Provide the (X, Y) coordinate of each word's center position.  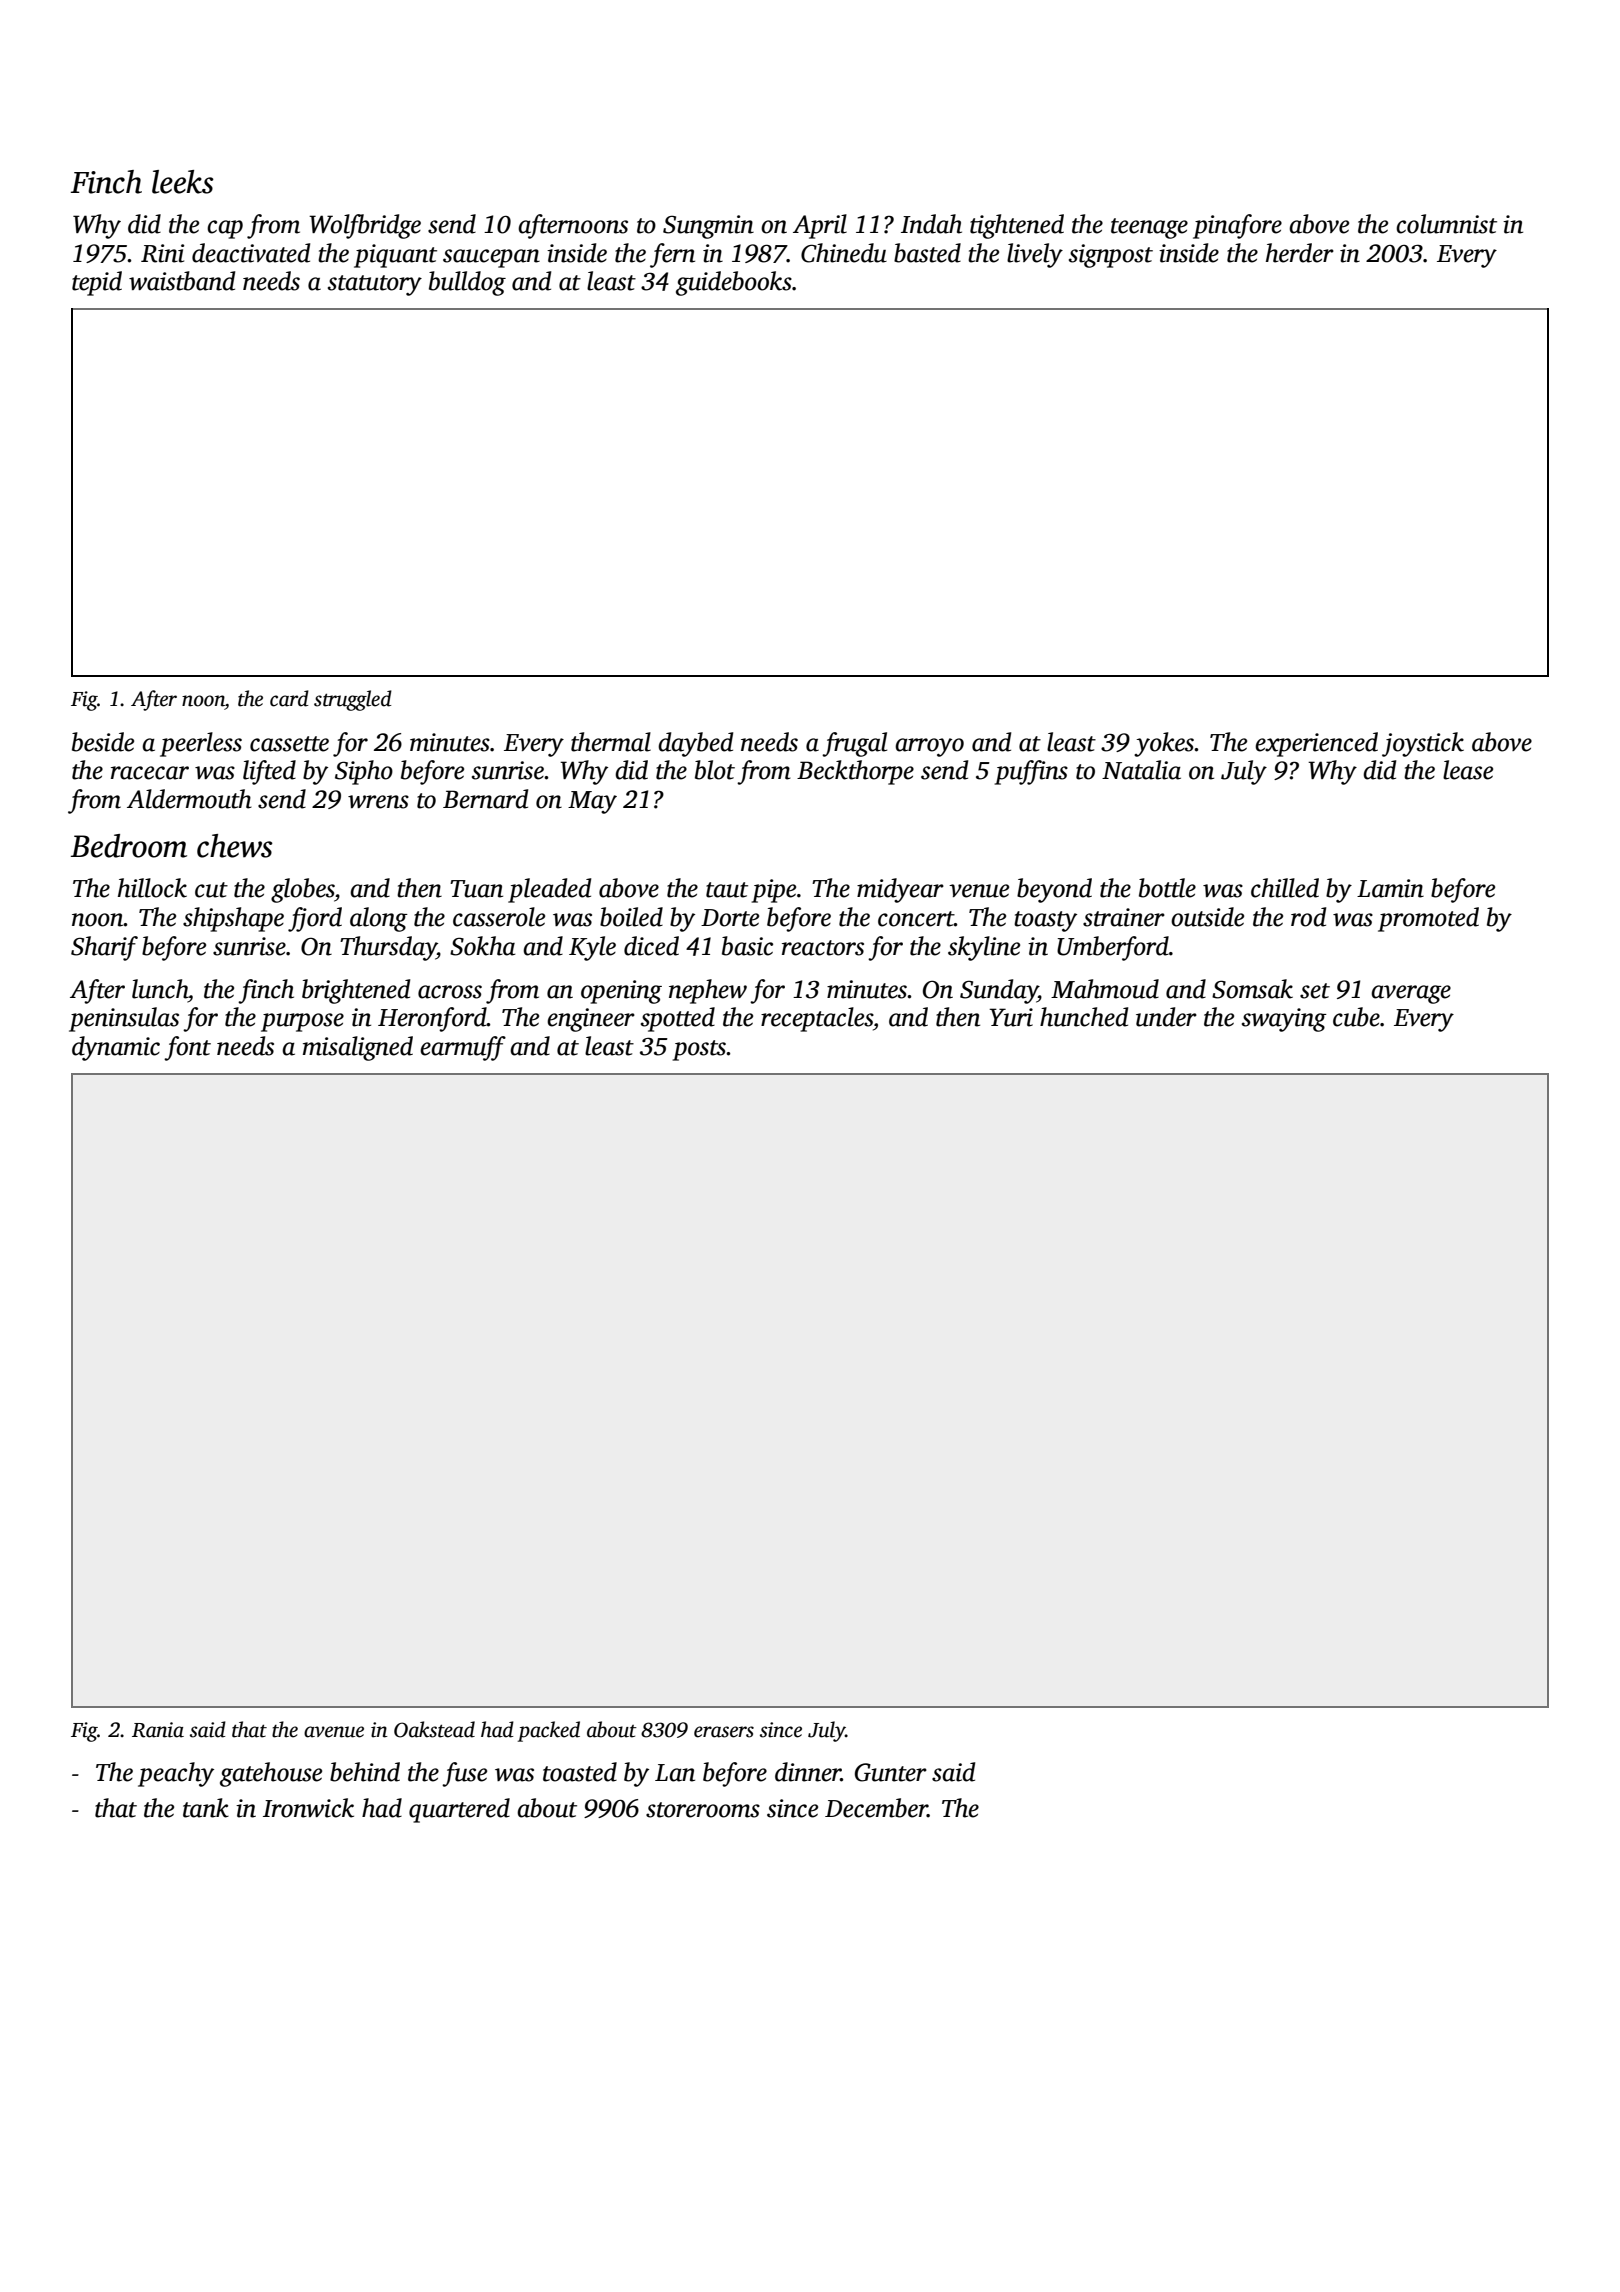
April (820, 226)
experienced (1316, 744)
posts (699, 1050)
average (1411, 994)
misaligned (358, 1048)
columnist (1446, 224)
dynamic (116, 1048)
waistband (182, 281)
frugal (854, 744)
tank (206, 1808)
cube (1356, 1017)
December (876, 1808)
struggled (353, 700)
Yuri (1011, 1017)
